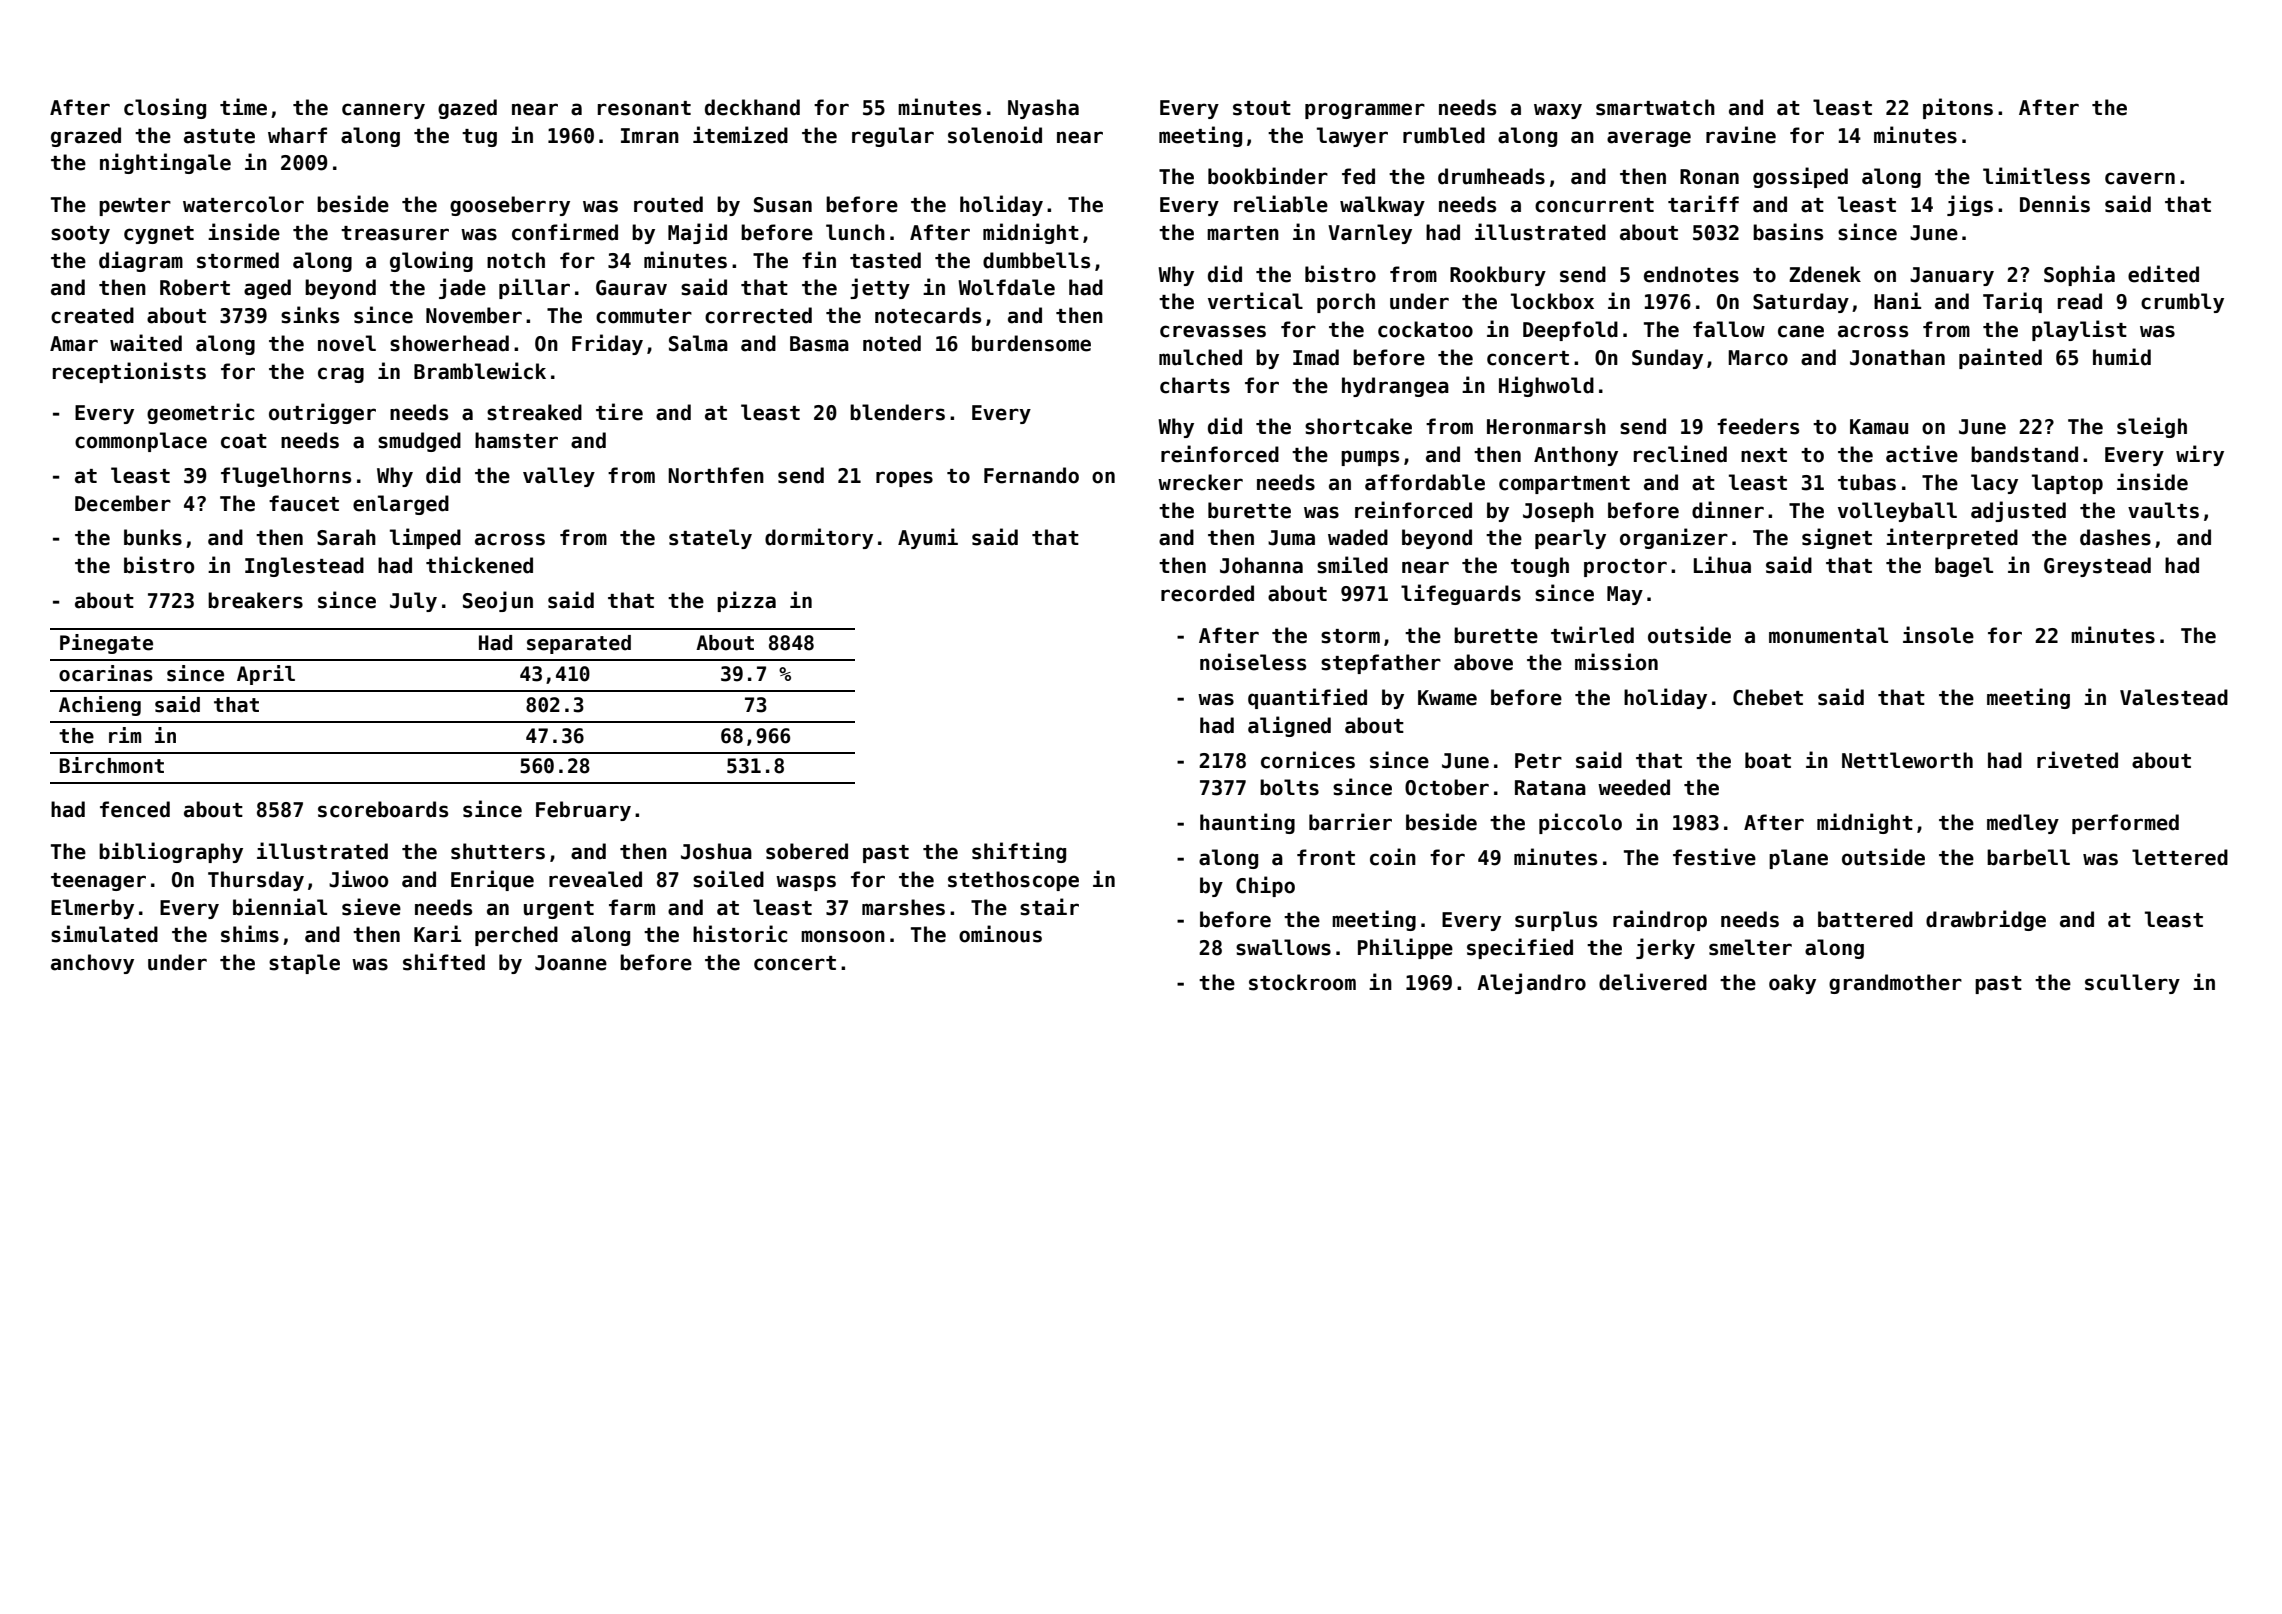  Describe the element at coordinates (2163, 510) in the document. I see `vaults` at that location.
